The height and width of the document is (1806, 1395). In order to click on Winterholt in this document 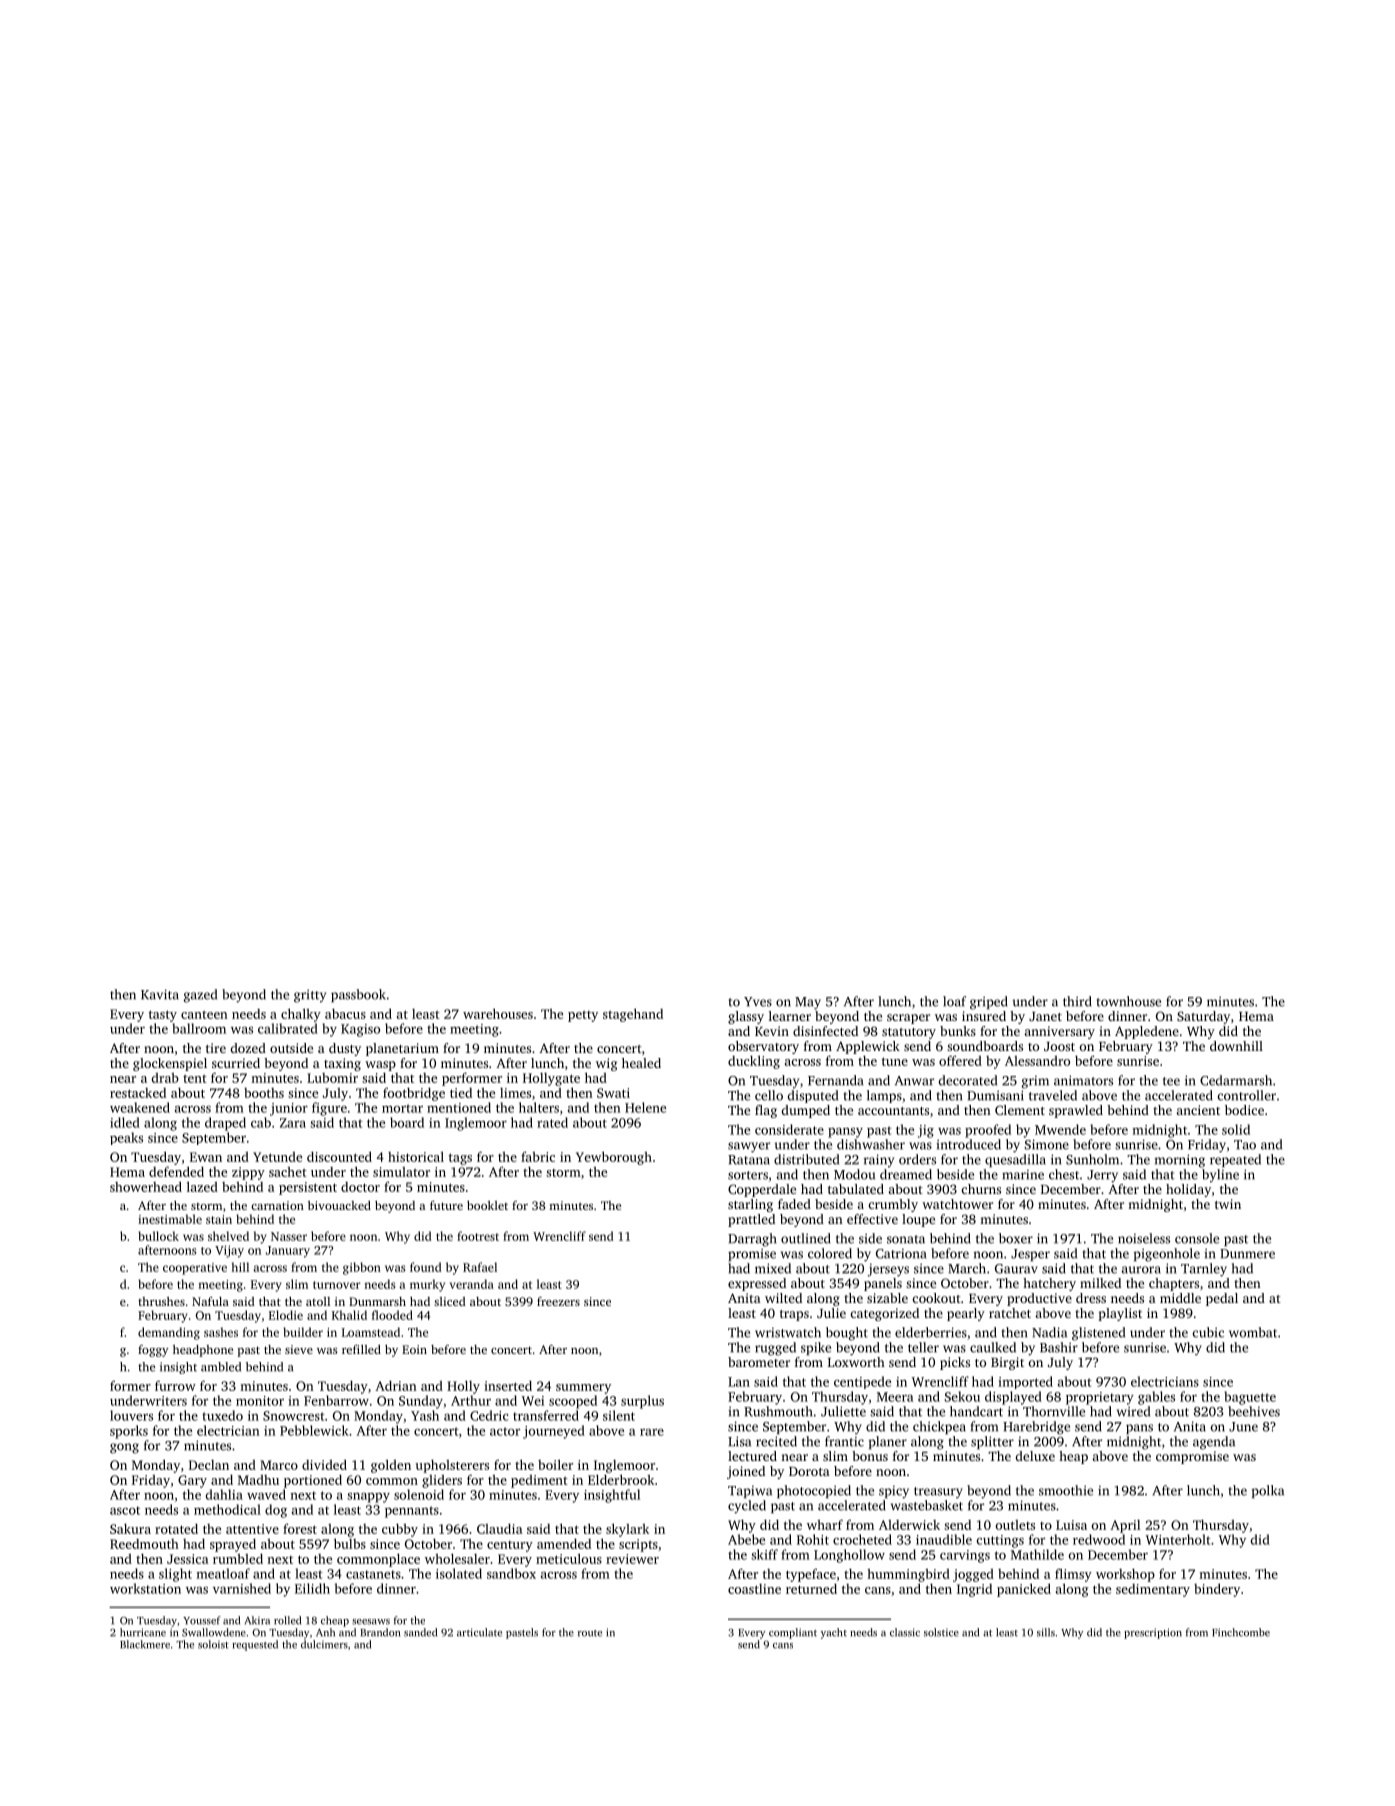, I will do `click(1178, 1539)`.
